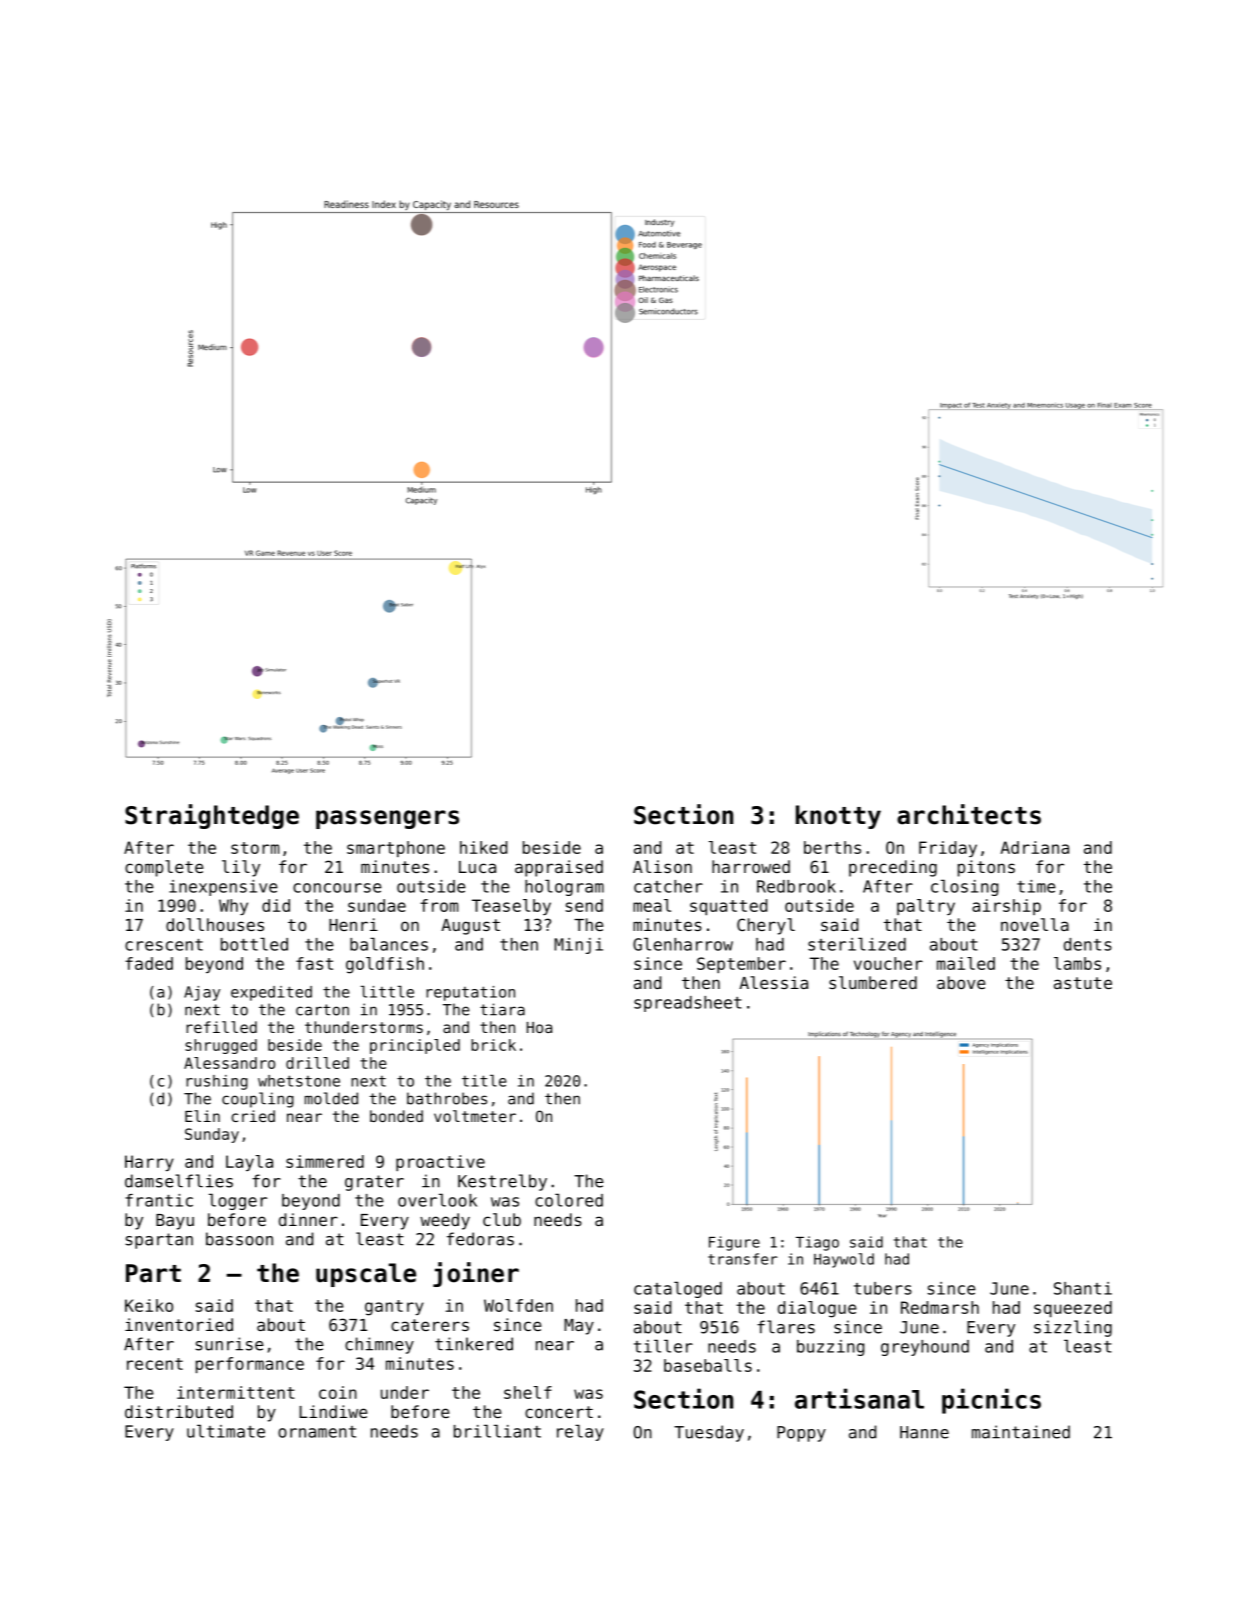 The width and height of the screenshot is (1237, 1601). What do you see at coordinates (387, 819) in the screenshot?
I see `passengers` at bounding box center [387, 819].
